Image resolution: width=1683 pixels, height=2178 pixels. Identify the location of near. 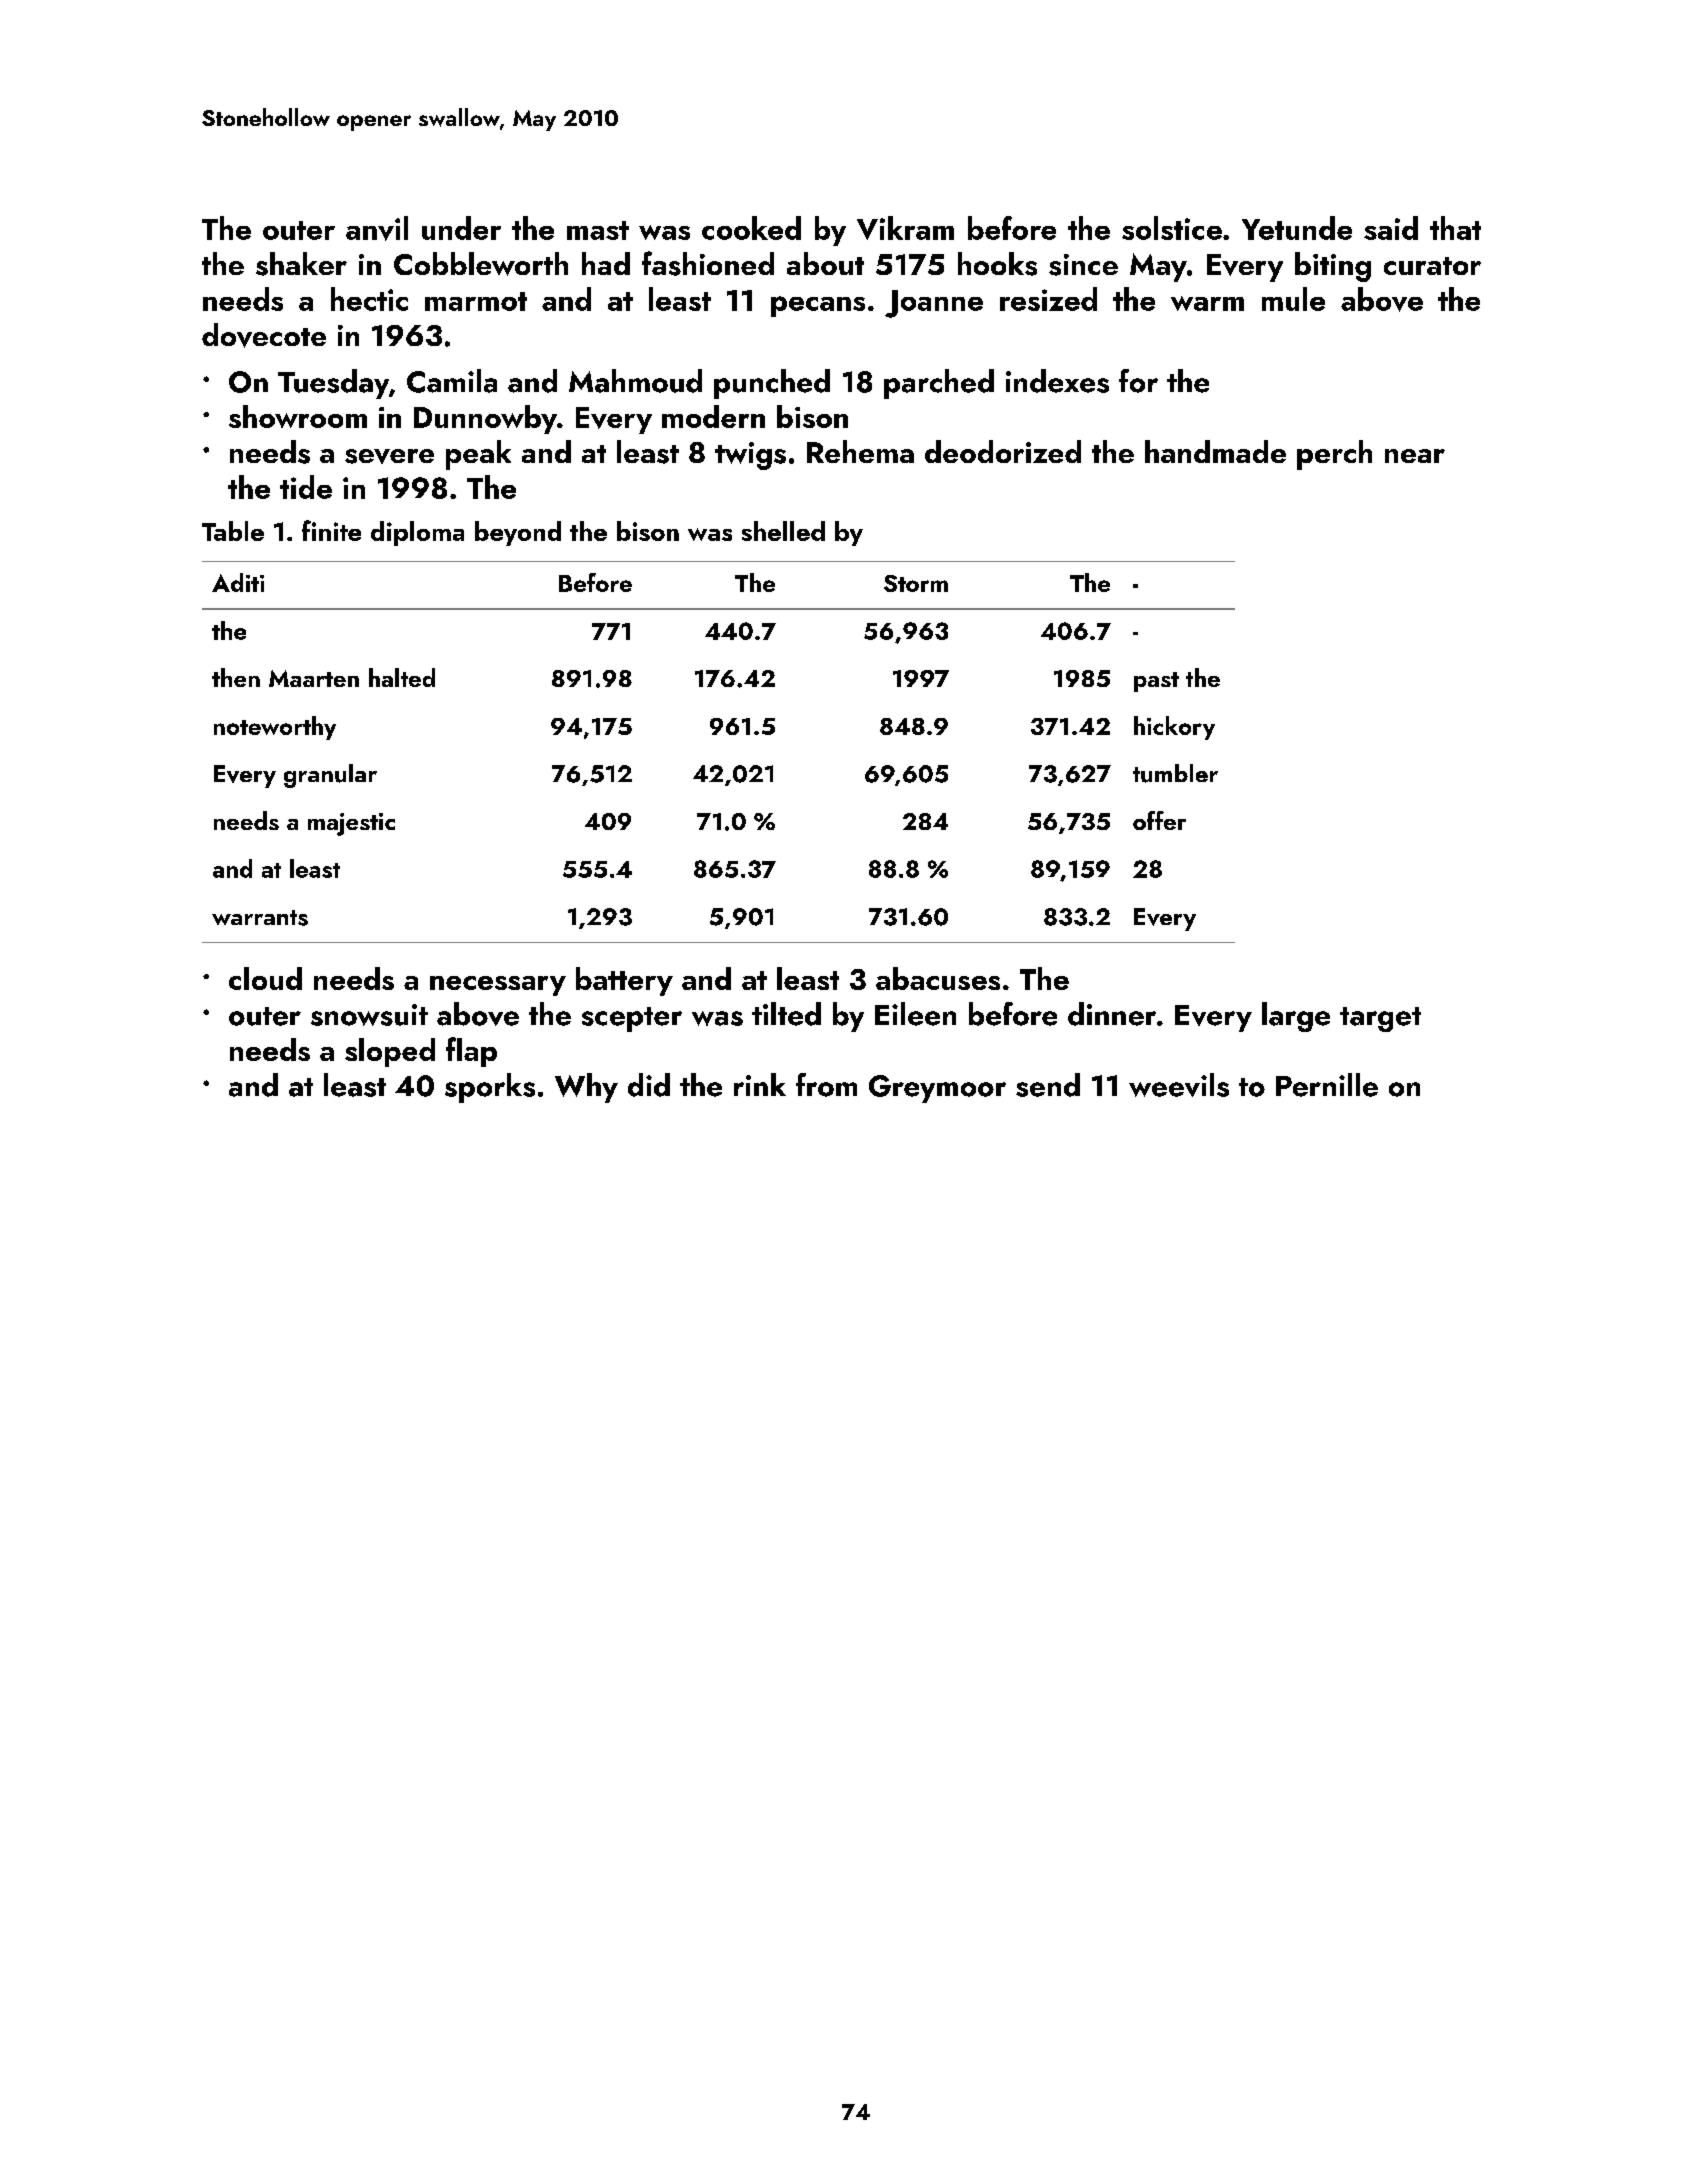
(1415, 456).
